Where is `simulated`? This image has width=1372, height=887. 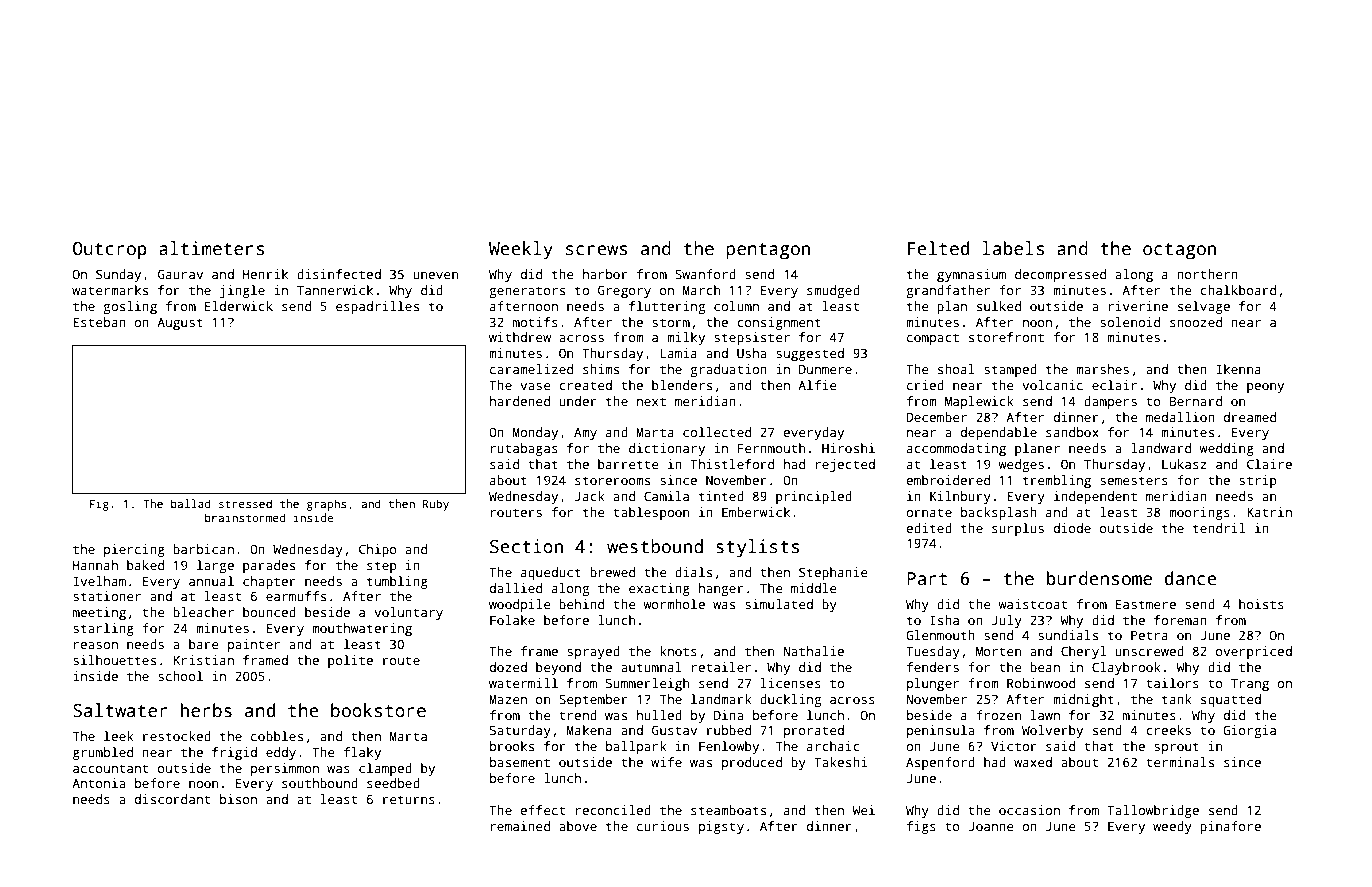
simulated is located at coordinates (779, 604).
